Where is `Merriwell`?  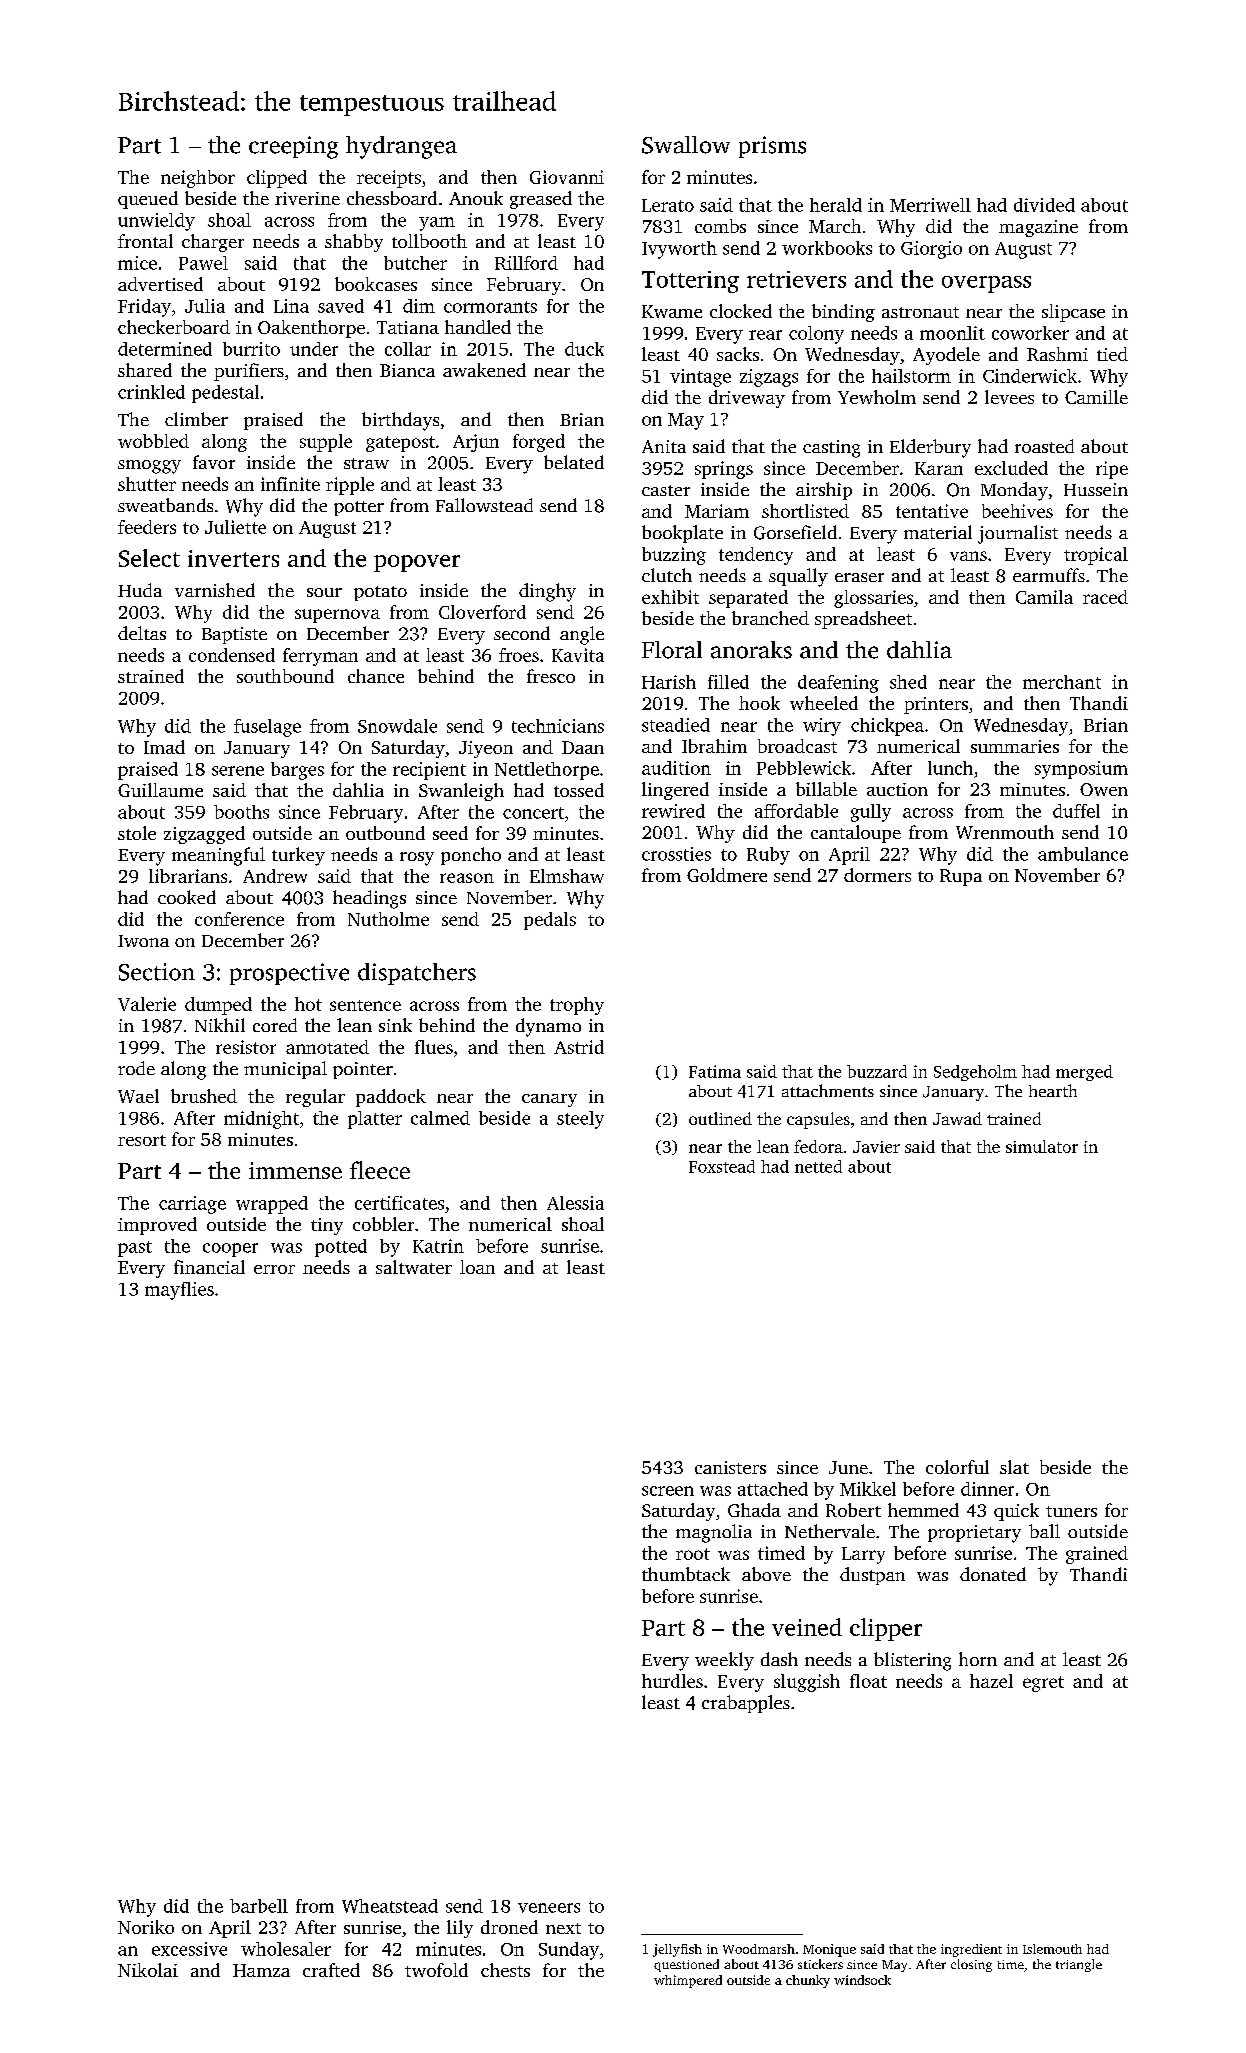
Merriwell is located at coordinates (930, 205).
